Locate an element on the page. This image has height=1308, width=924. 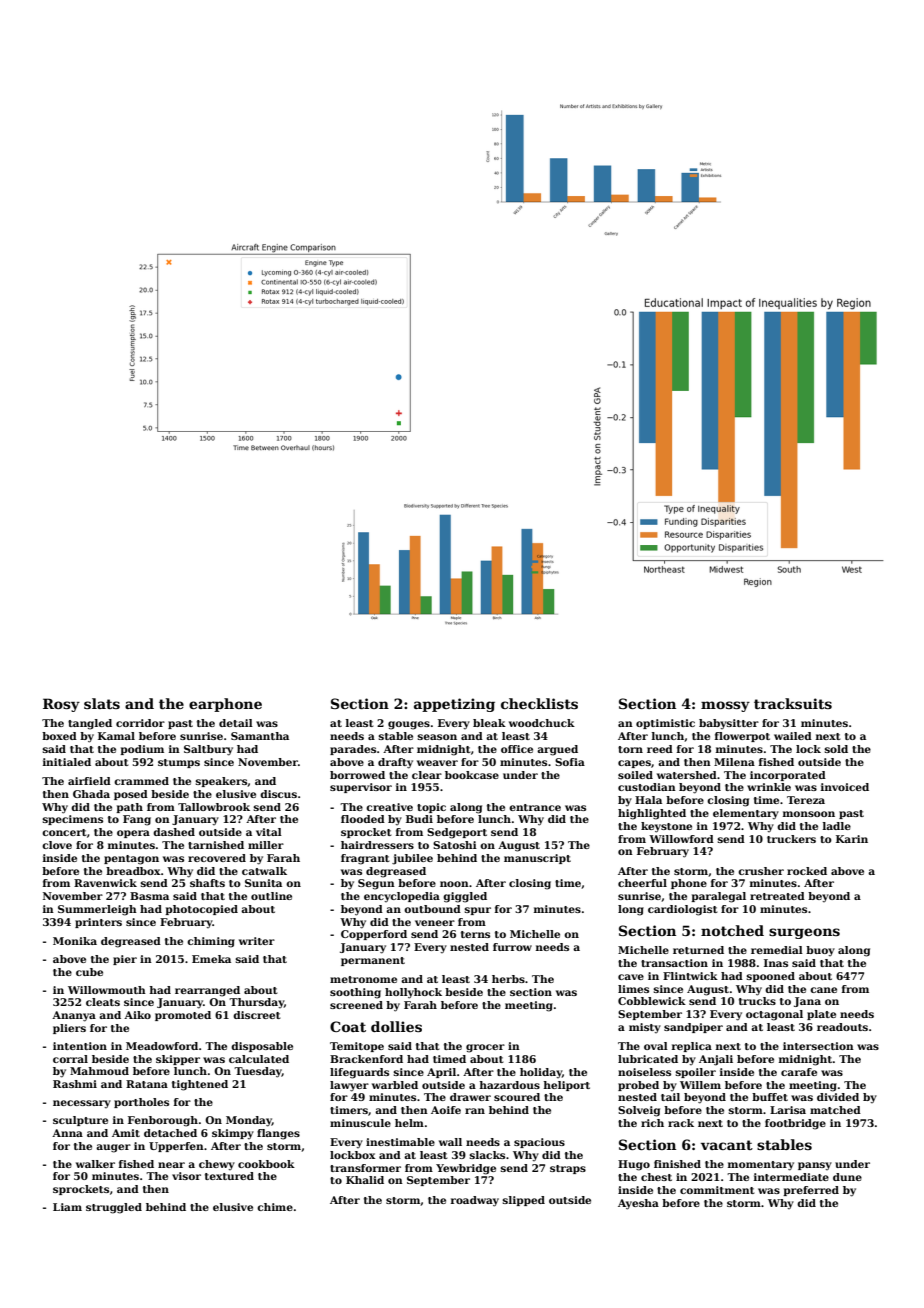
necessary is located at coordinates (82, 1104).
